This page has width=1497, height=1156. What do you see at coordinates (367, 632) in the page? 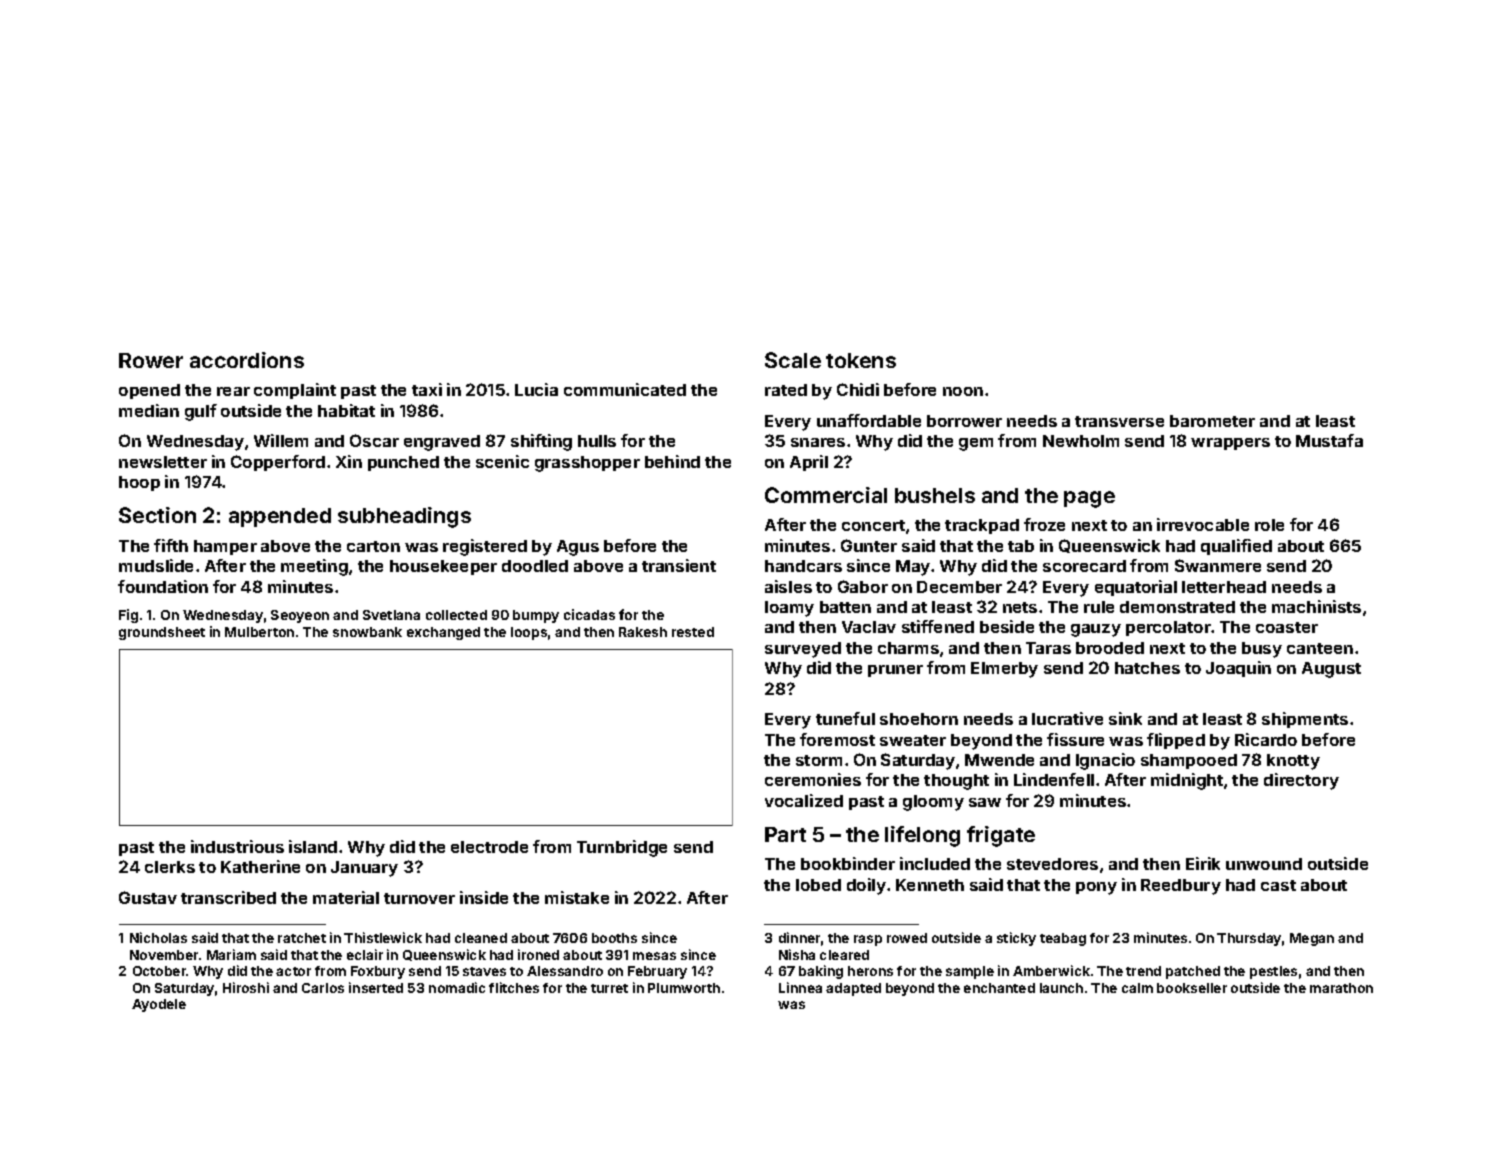
I see `snowbank` at bounding box center [367, 632].
